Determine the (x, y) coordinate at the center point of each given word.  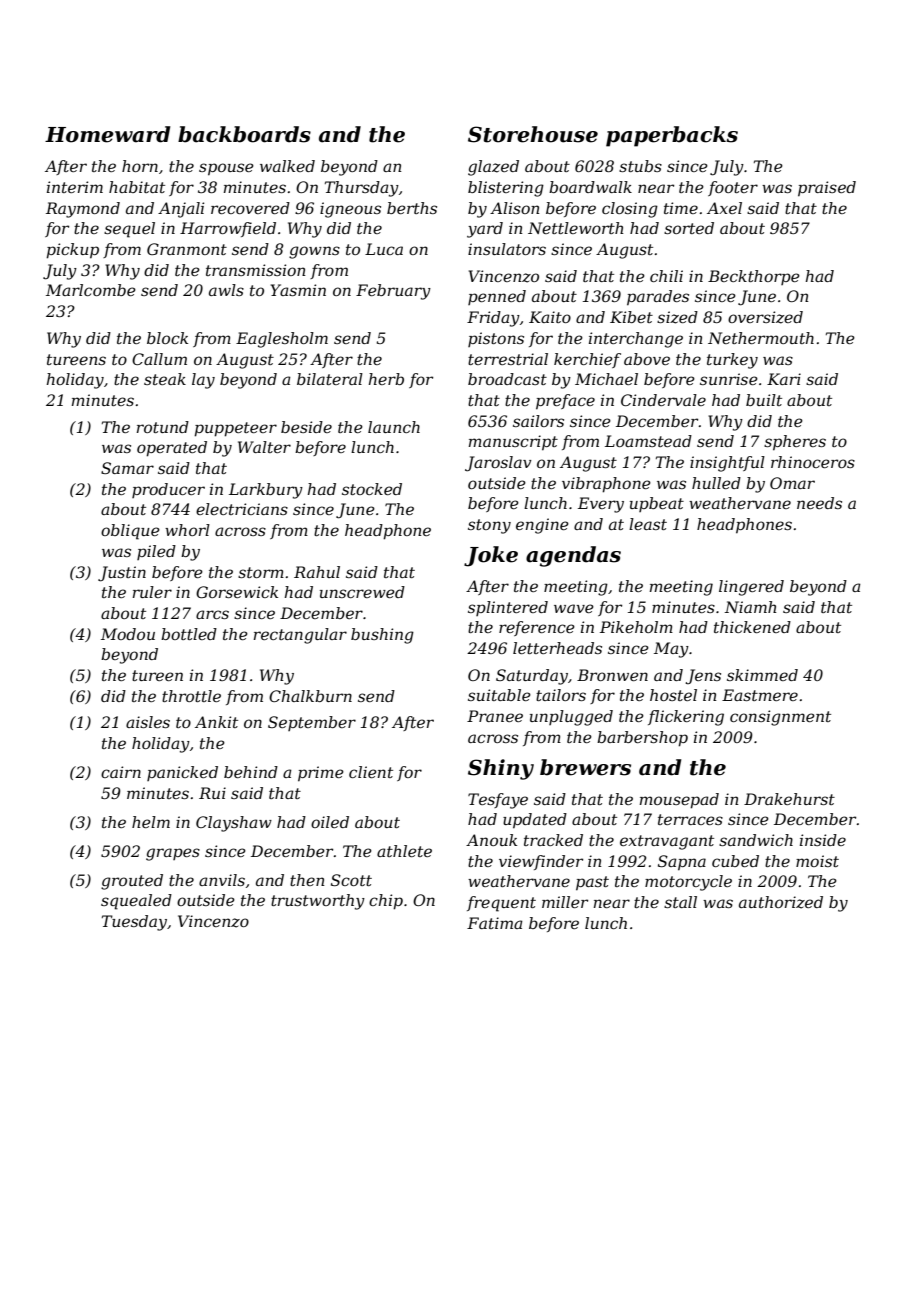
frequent (501, 904)
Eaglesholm (282, 340)
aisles (148, 722)
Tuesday (134, 923)
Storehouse (533, 134)
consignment (780, 718)
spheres (795, 443)
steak (165, 379)
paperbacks (672, 136)
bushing (382, 636)
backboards (244, 134)
